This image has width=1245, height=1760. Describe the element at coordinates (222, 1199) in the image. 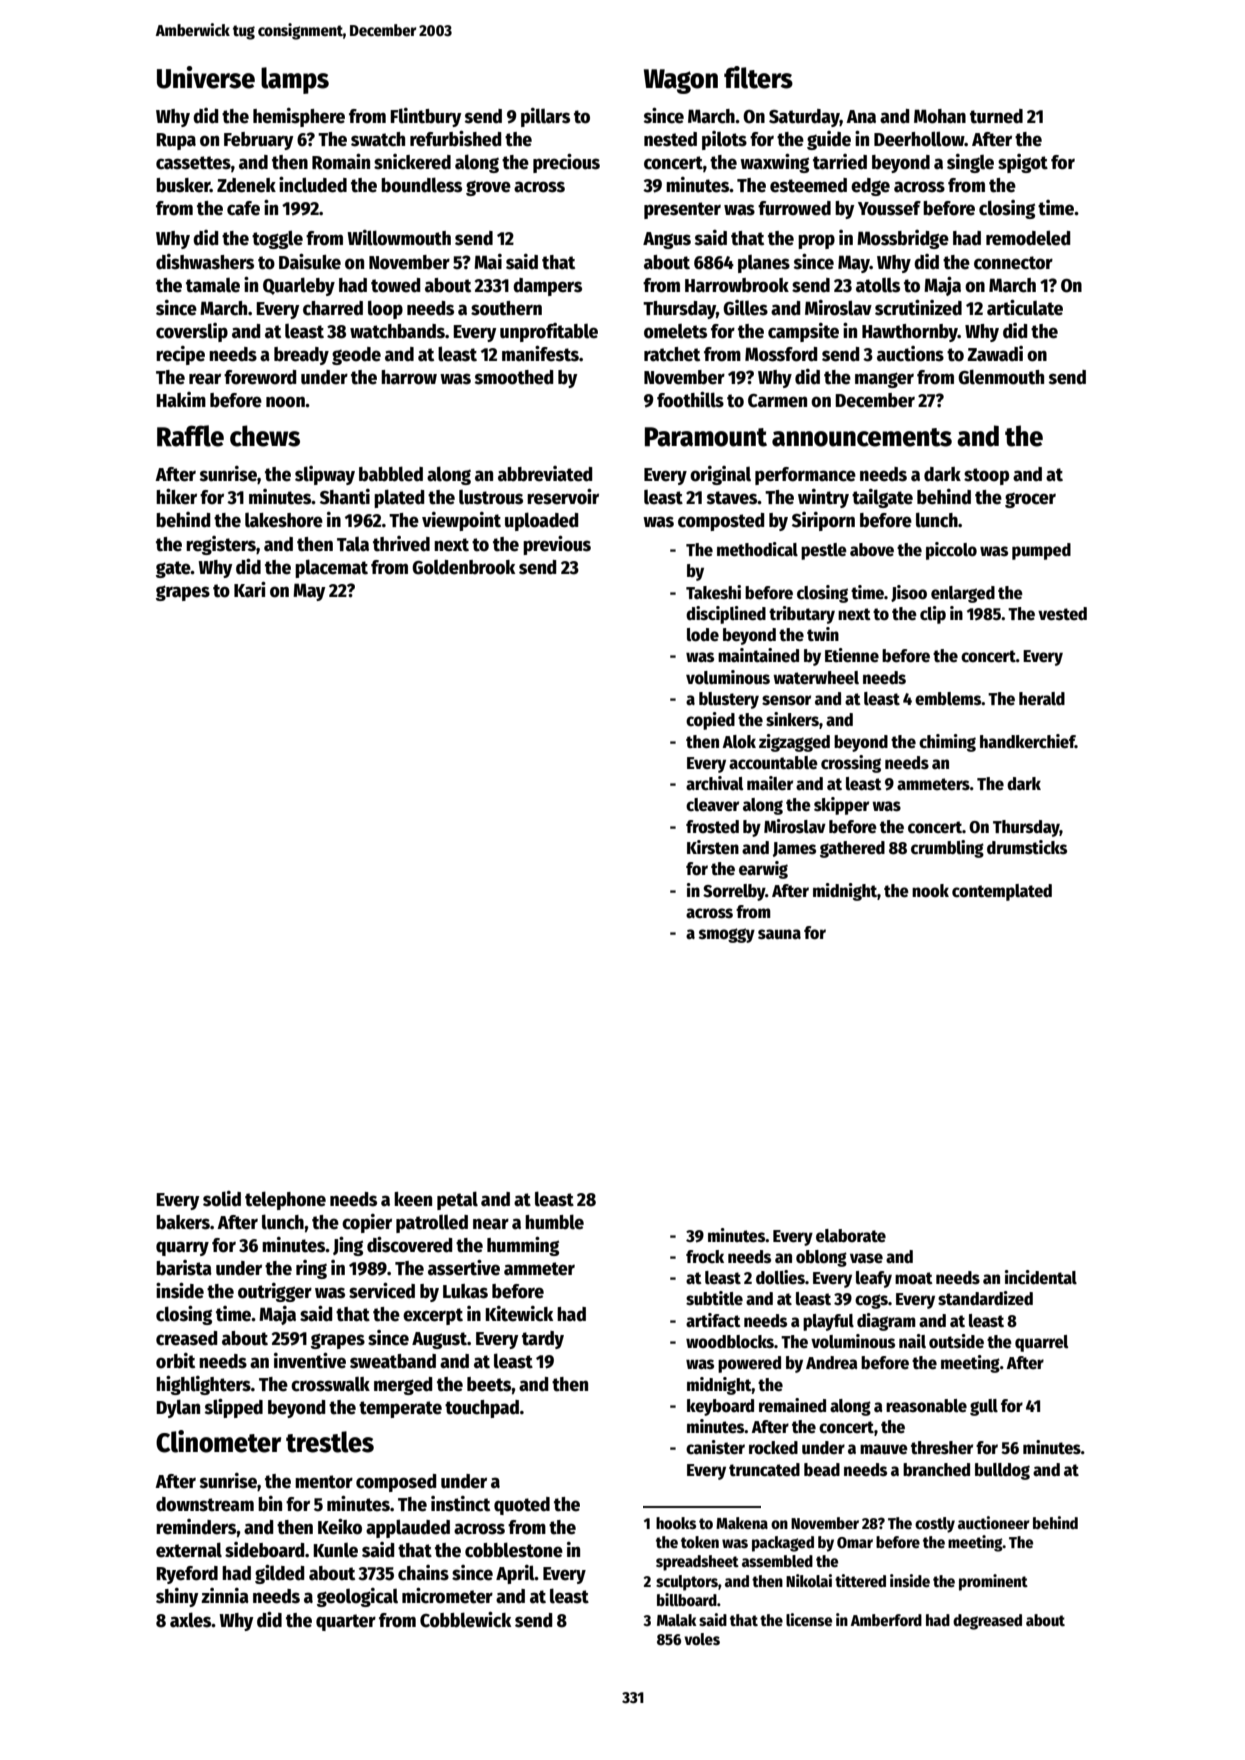

I see `solid` at that location.
